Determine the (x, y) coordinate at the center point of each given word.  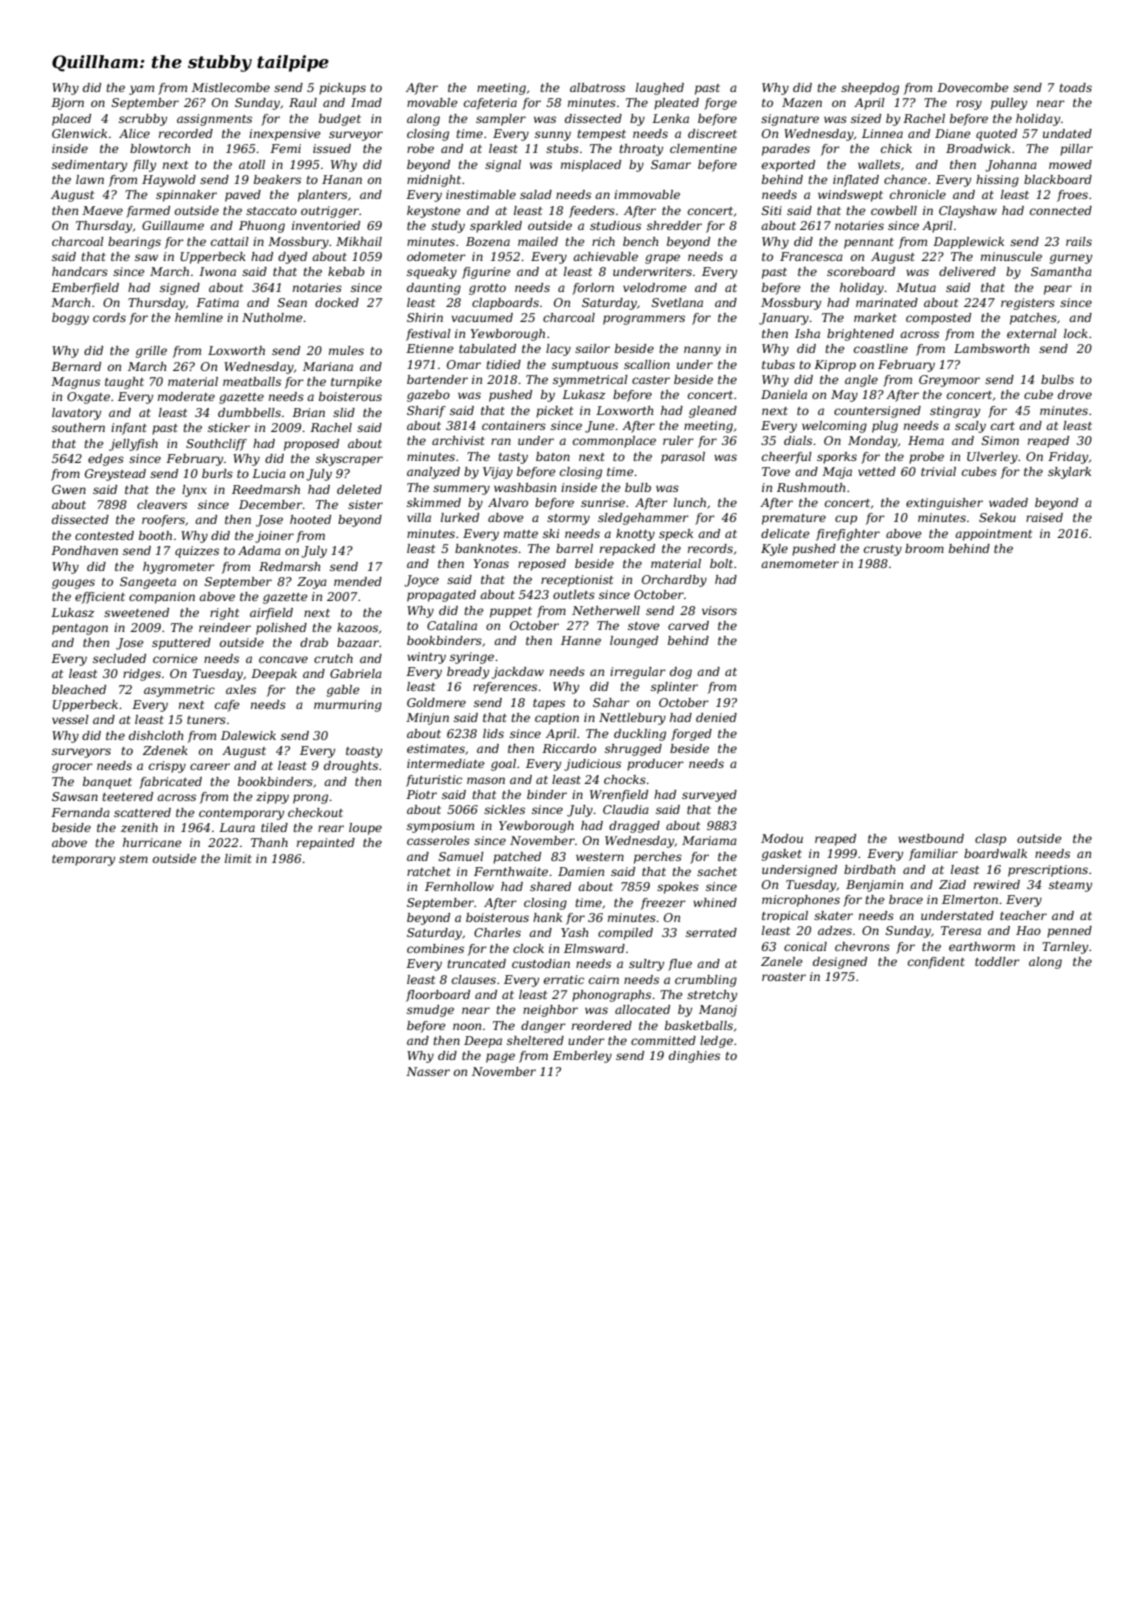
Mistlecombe (231, 87)
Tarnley (1065, 948)
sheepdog (870, 89)
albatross (597, 87)
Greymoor (949, 381)
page (500, 1058)
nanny (702, 351)
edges (106, 460)
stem (133, 859)
